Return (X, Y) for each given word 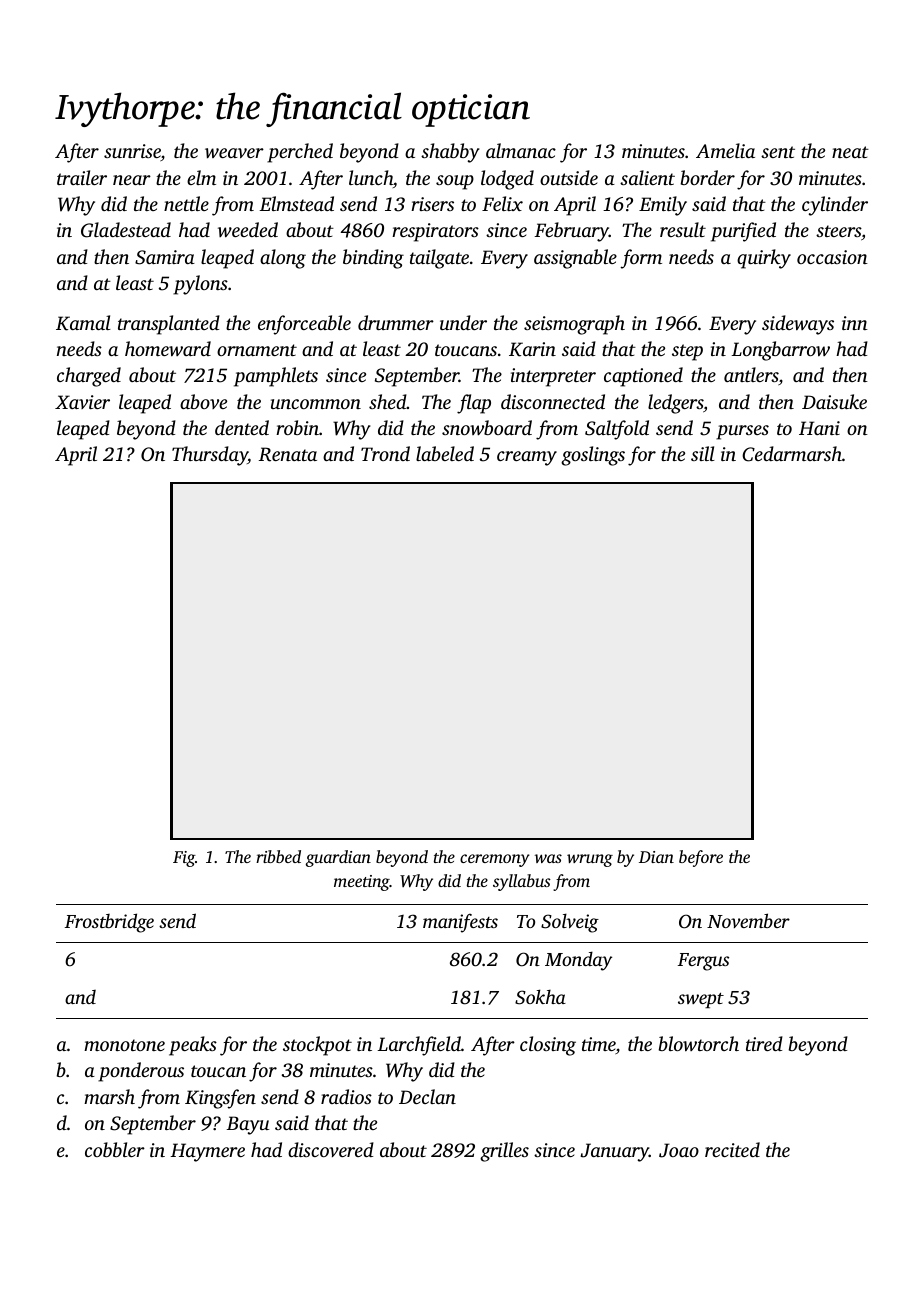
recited (732, 1149)
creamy (527, 458)
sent (778, 152)
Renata (288, 454)
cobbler (115, 1149)
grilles (504, 1152)
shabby (450, 153)
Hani (819, 428)
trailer (82, 177)
